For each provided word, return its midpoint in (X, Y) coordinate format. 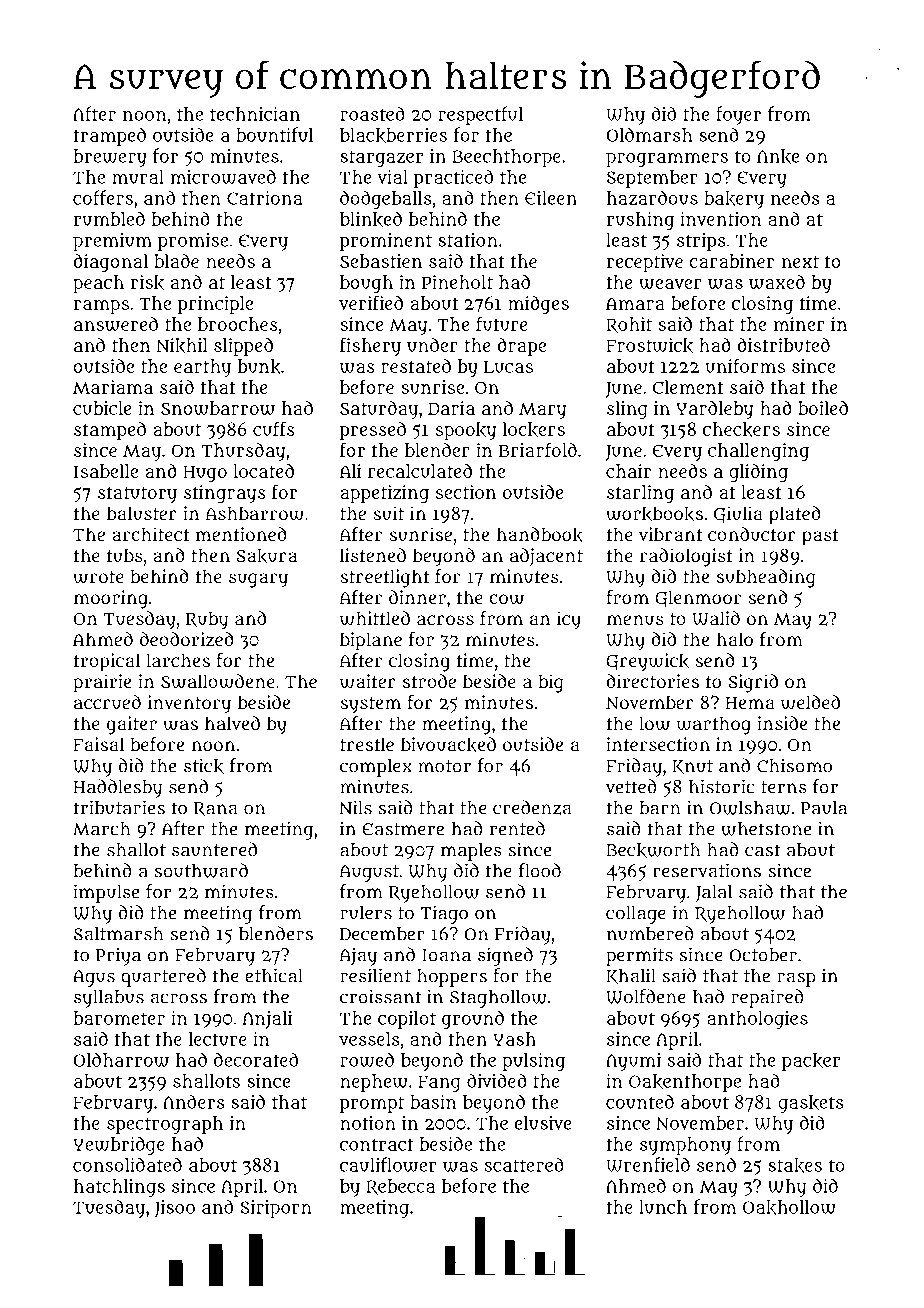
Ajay (358, 957)
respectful (480, 115)
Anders (194, 1101)
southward (201, 870)
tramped (110, 136)
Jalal (714, 893)
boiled (823, 408)
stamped (110, 431)
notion (368, 1123)
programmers (667, 159)
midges (538, 305)
